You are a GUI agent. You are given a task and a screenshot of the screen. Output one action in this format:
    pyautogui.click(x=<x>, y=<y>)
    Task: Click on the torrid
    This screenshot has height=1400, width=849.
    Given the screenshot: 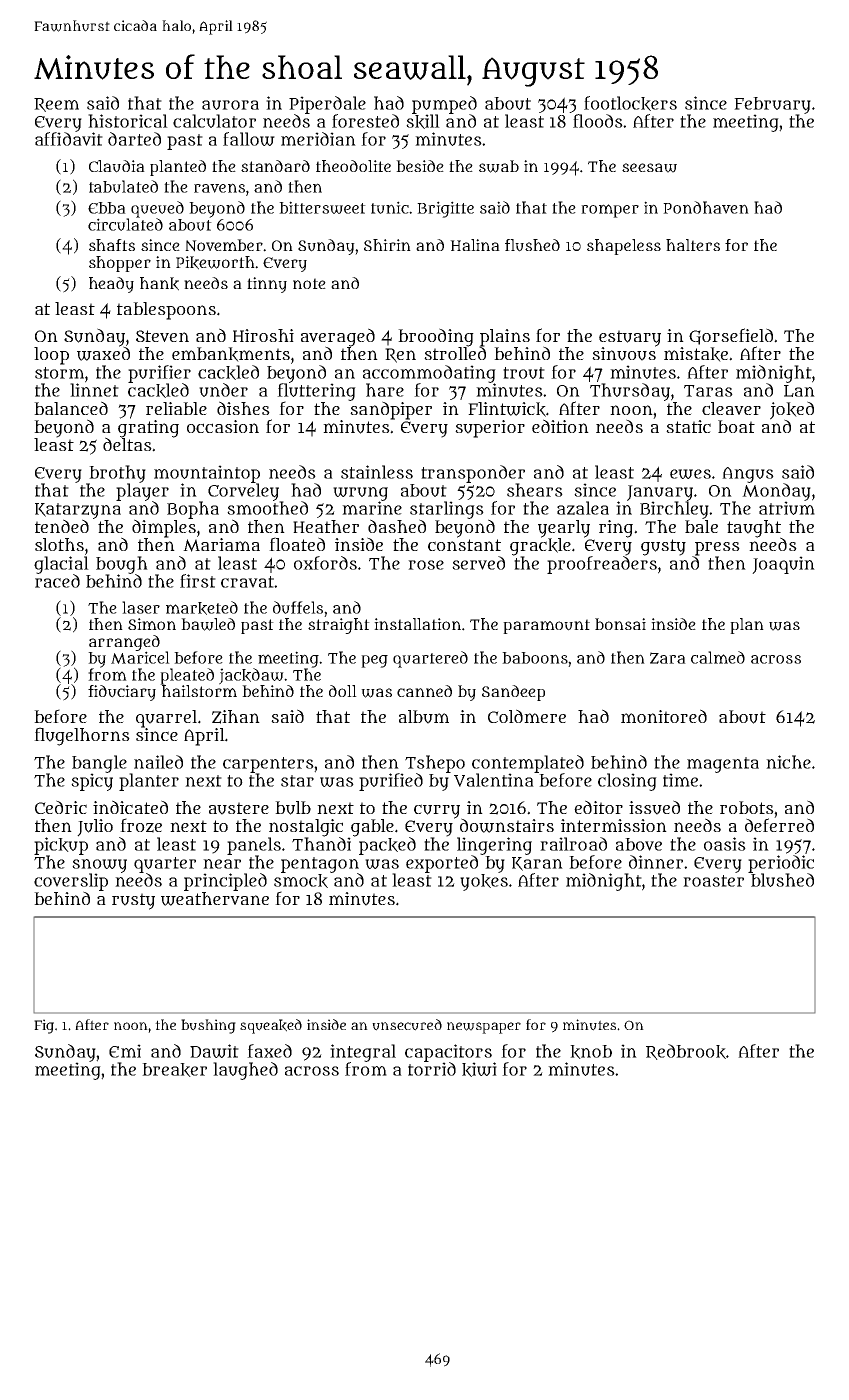 What is the action you would take?
    pyautogui.click(x=432, y=1069)
